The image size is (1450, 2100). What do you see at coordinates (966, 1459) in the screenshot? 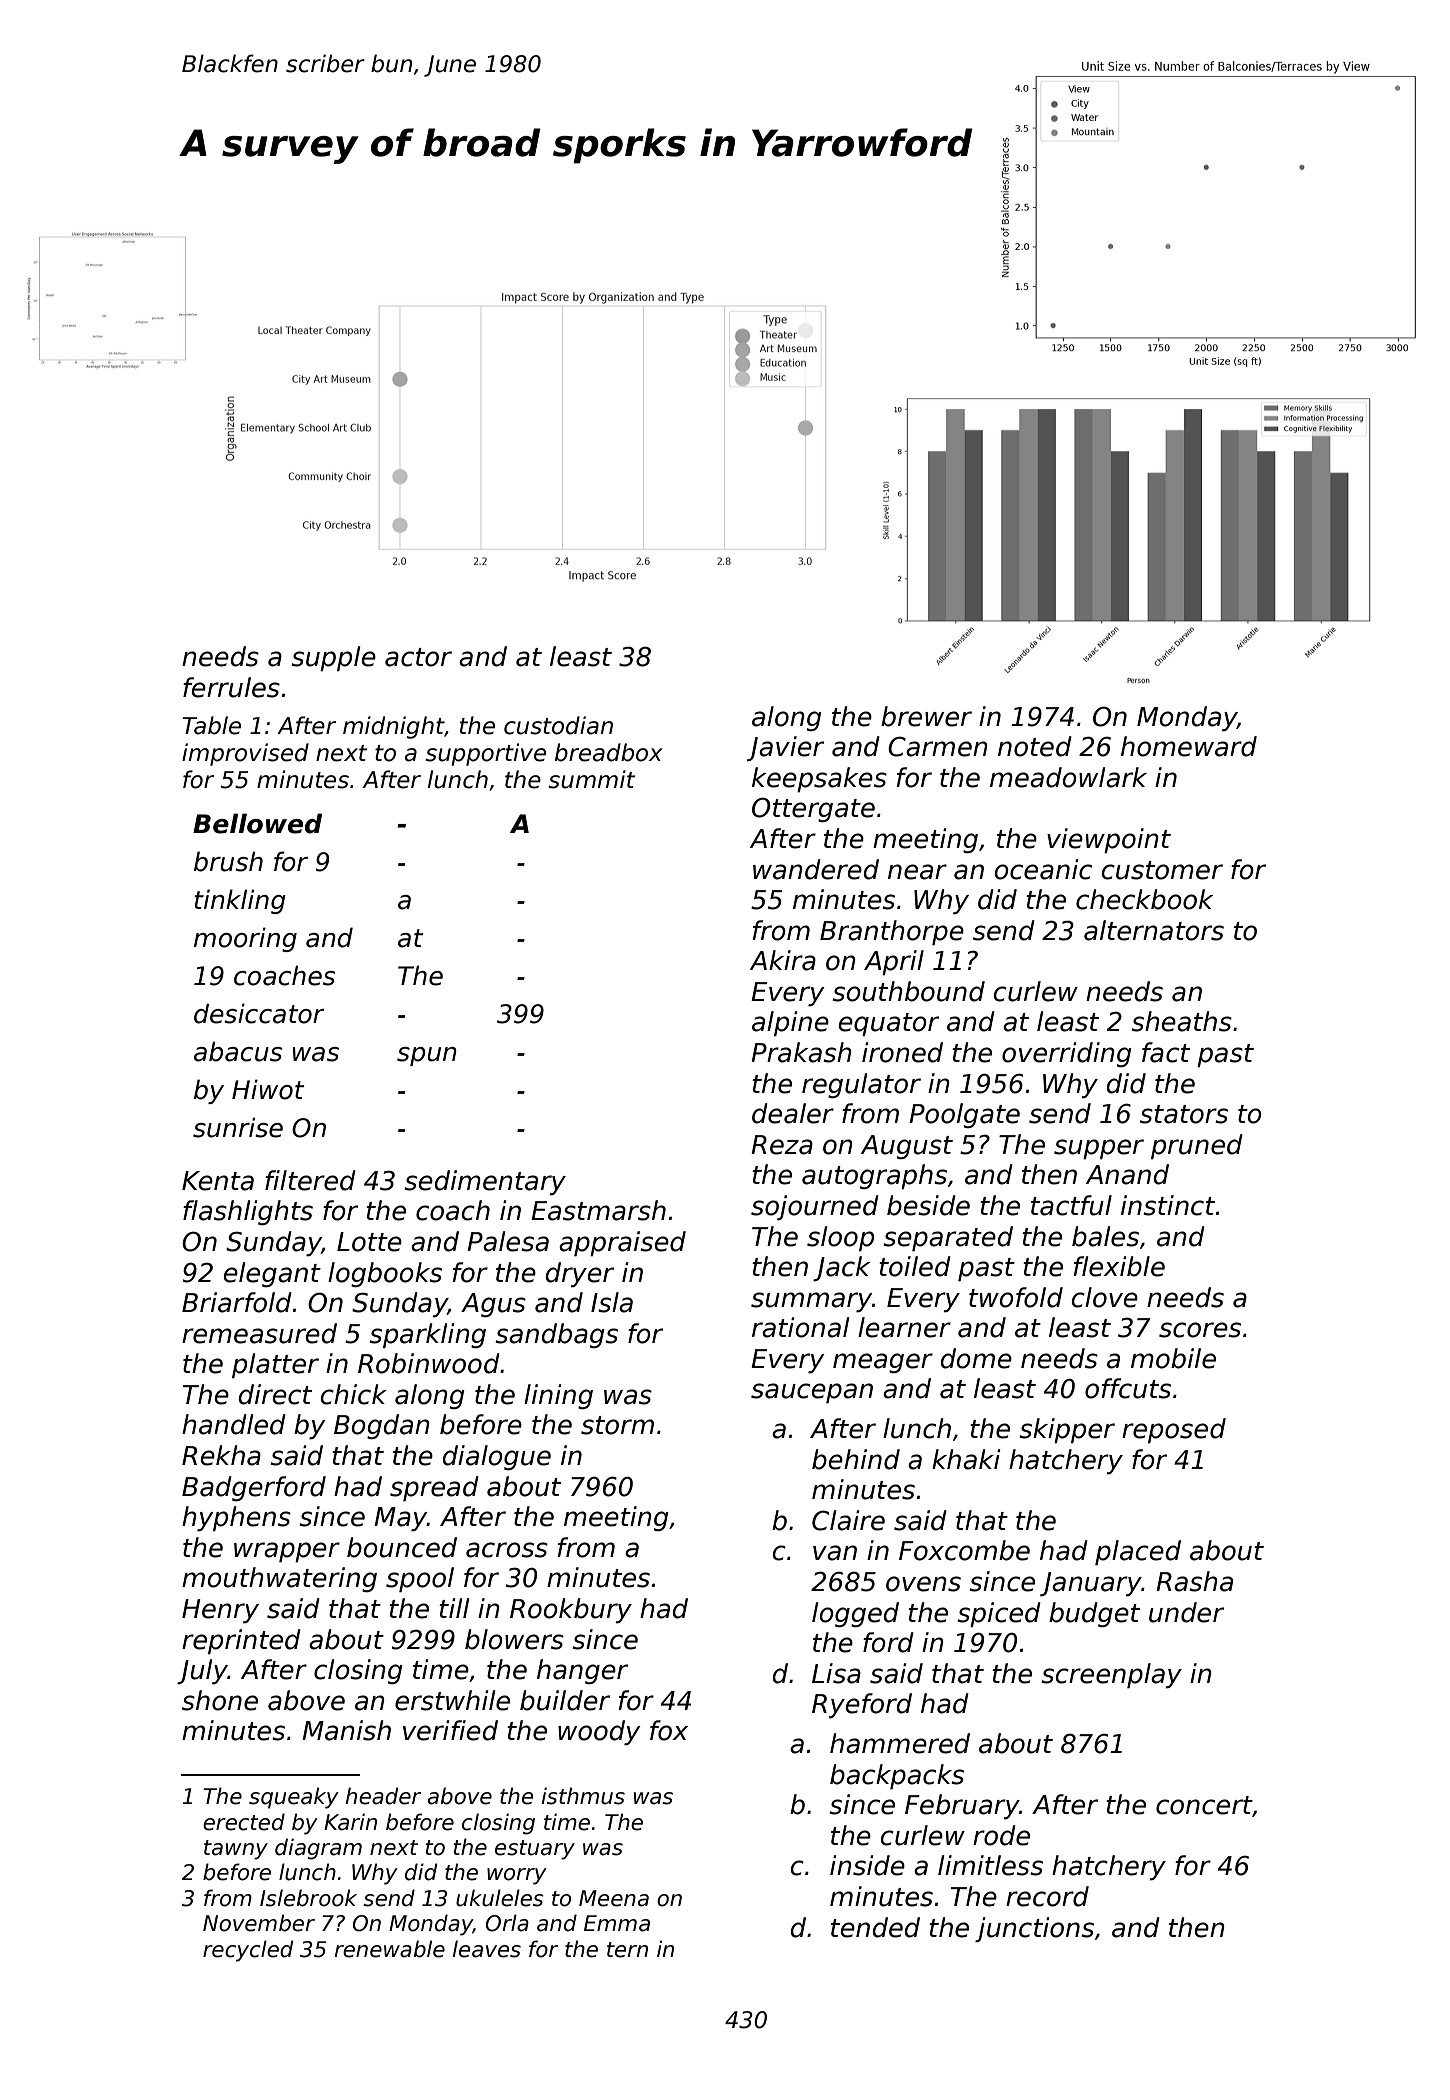
I see `khaki` at bounding box center [966, 1459].
